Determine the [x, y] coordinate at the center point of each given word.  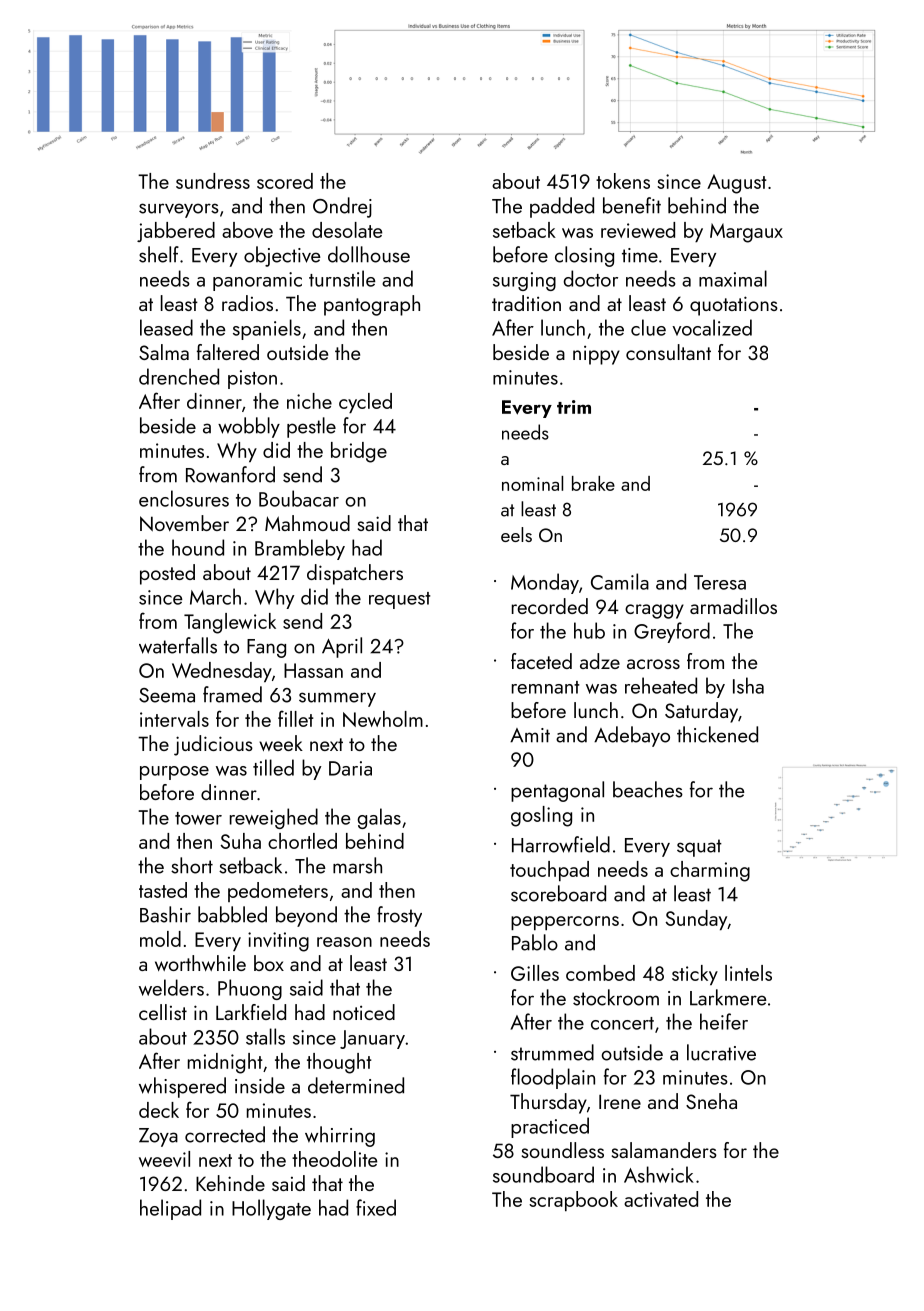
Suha [240, 841]
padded [562, 207]
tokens [623, 181]
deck [159, 1110]
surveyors [179, 210]
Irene [620, 1101]
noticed [364, 1012]
